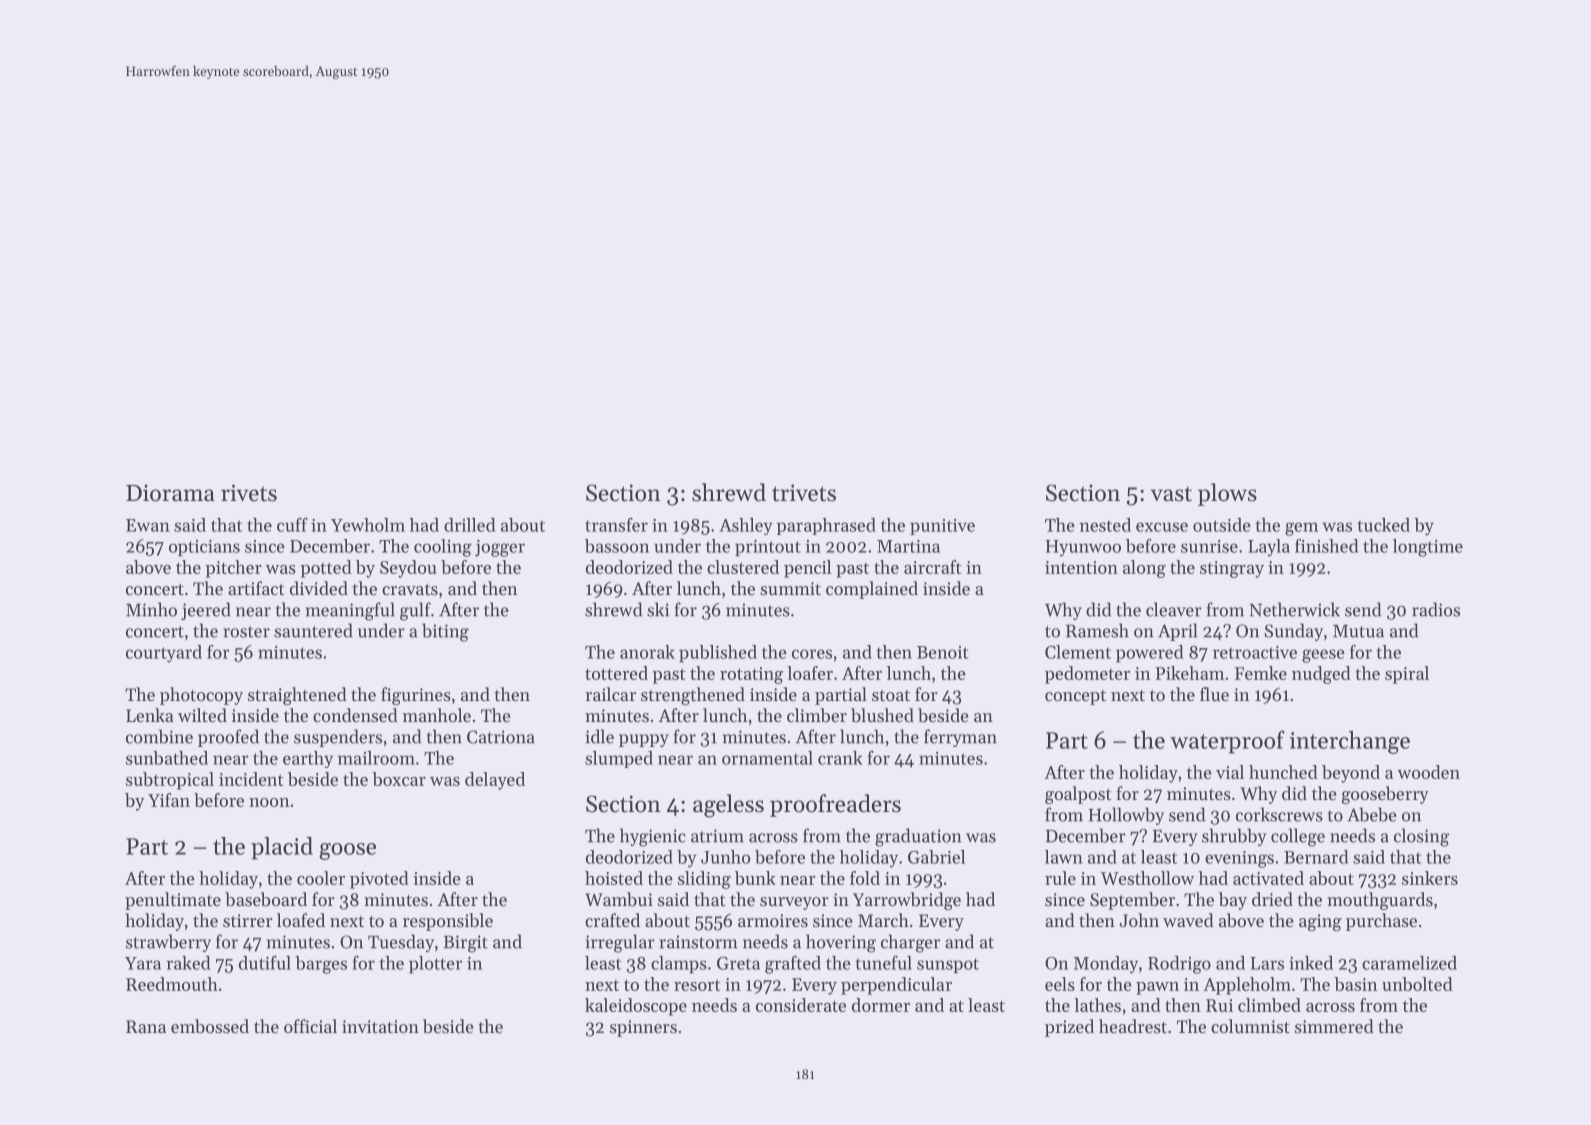 This image has height=1125, width=1591. I want to click on invitation, so click(380, 1026).
